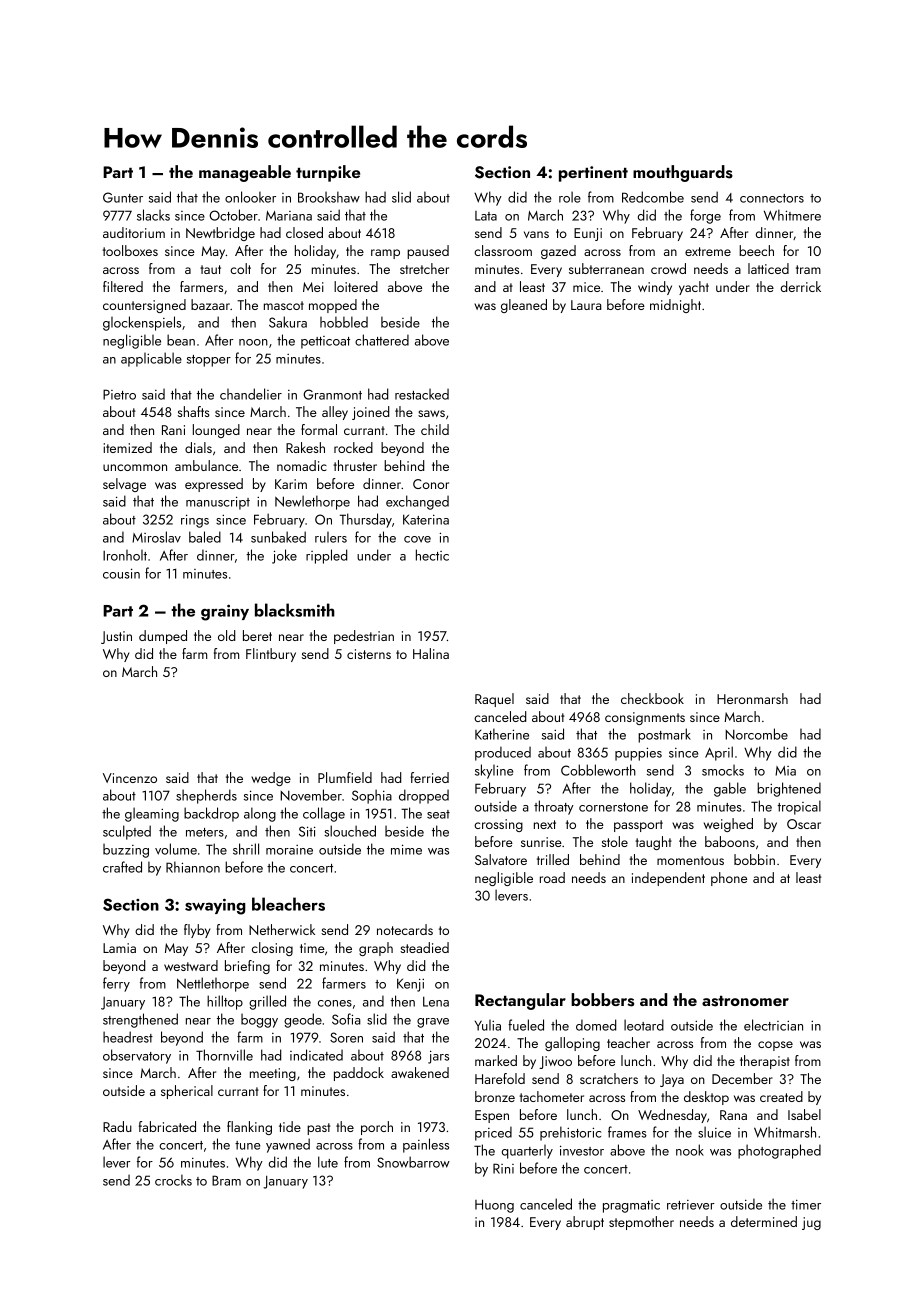 The width and height of the screenshot is (924, 1308). Describe the element at coordinates (259, 1021) in the screenshot. I see `boggy` at that location.
